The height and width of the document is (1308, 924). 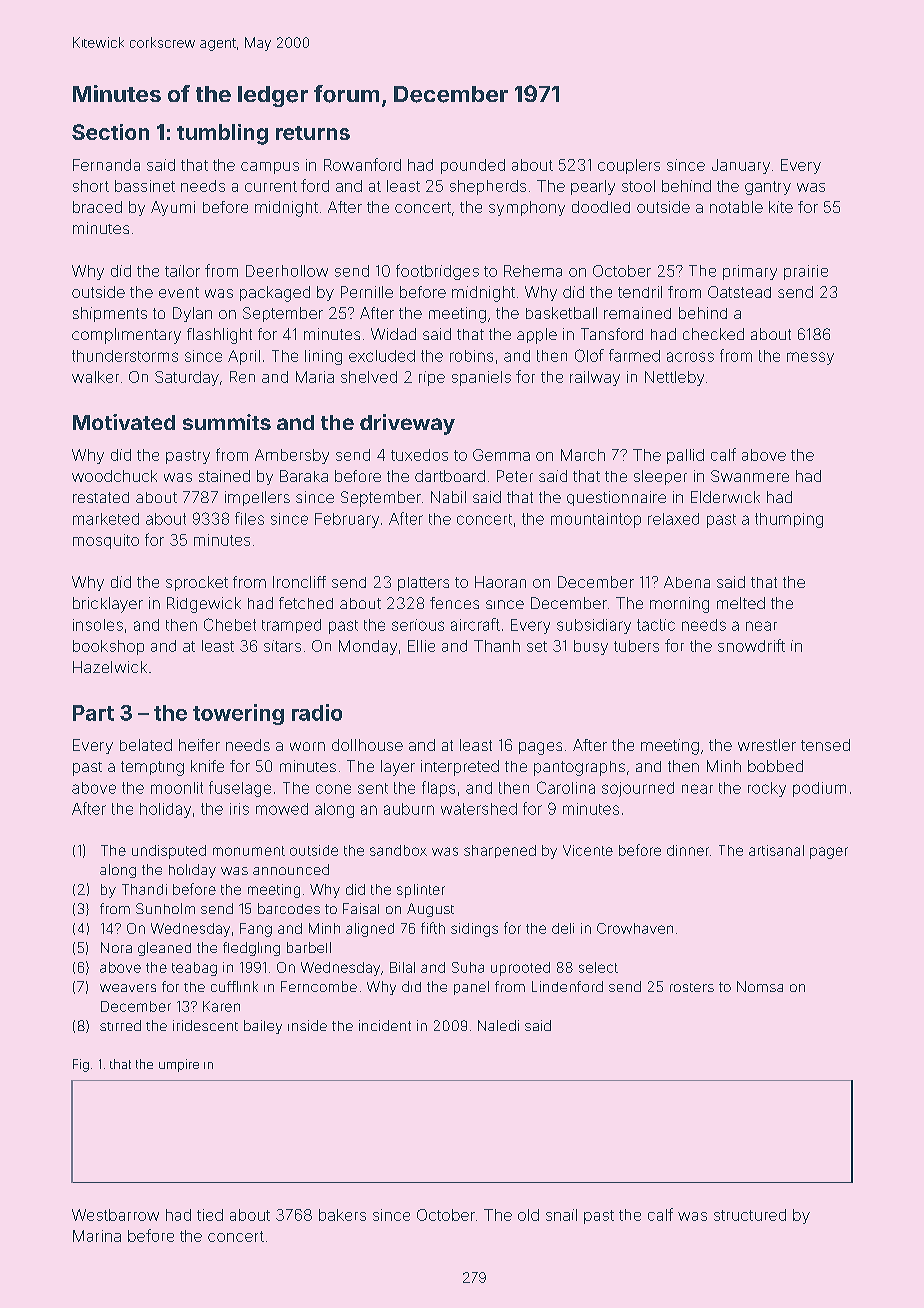 I want to click on undisputed, so click(x=169, y=852).
